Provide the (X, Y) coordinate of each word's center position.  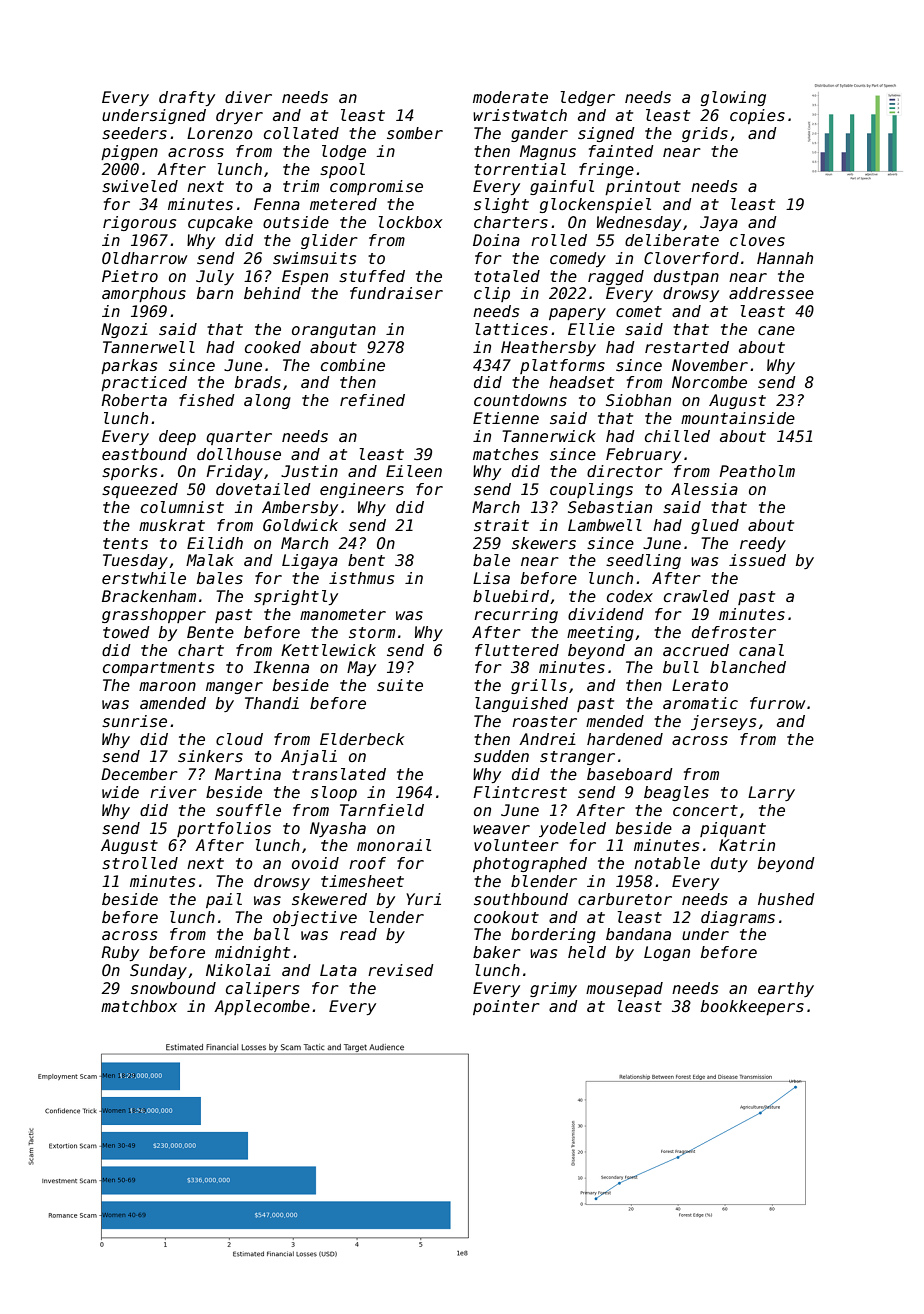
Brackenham (149, 596)
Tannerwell (149, 347)
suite (400, 685)
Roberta (134, 400)
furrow (777, 703)
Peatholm (757, 471)
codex (630, 596)
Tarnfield (382, 810)
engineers (362, 490)
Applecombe (262, 1007)
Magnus (548, 152)
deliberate (672, 240)
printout (643, 187)
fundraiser (396, 293)
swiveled (140, 186)
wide (120, 792)
